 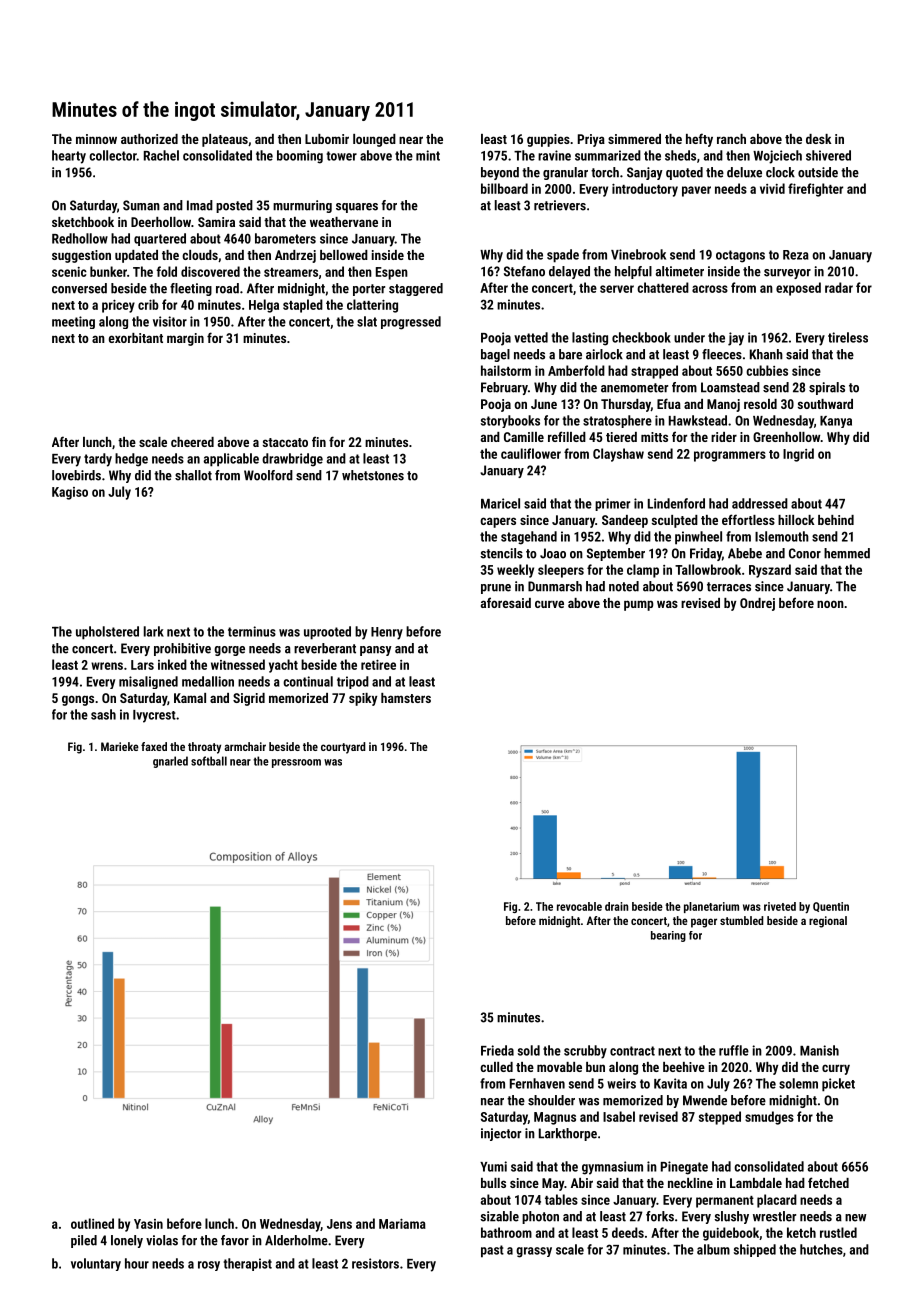 What do you see at coordinates (579, 906) in the screenshot?
I see `revocable` at bounding box center [579, 906].
